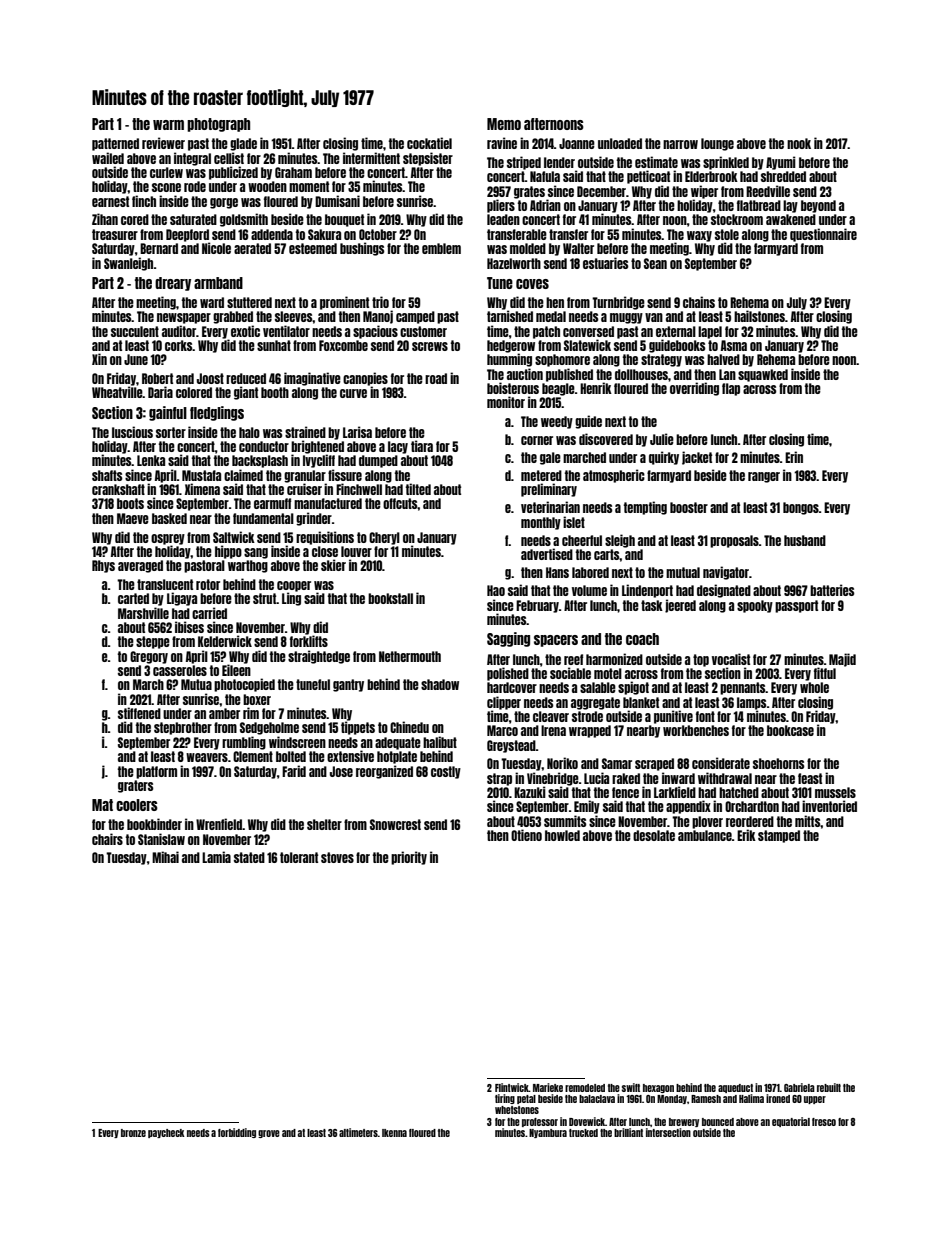  What do you see at coordinates (319, 657) in the screenshot?
I see `straightedge` at bounding box center [319, 657].
